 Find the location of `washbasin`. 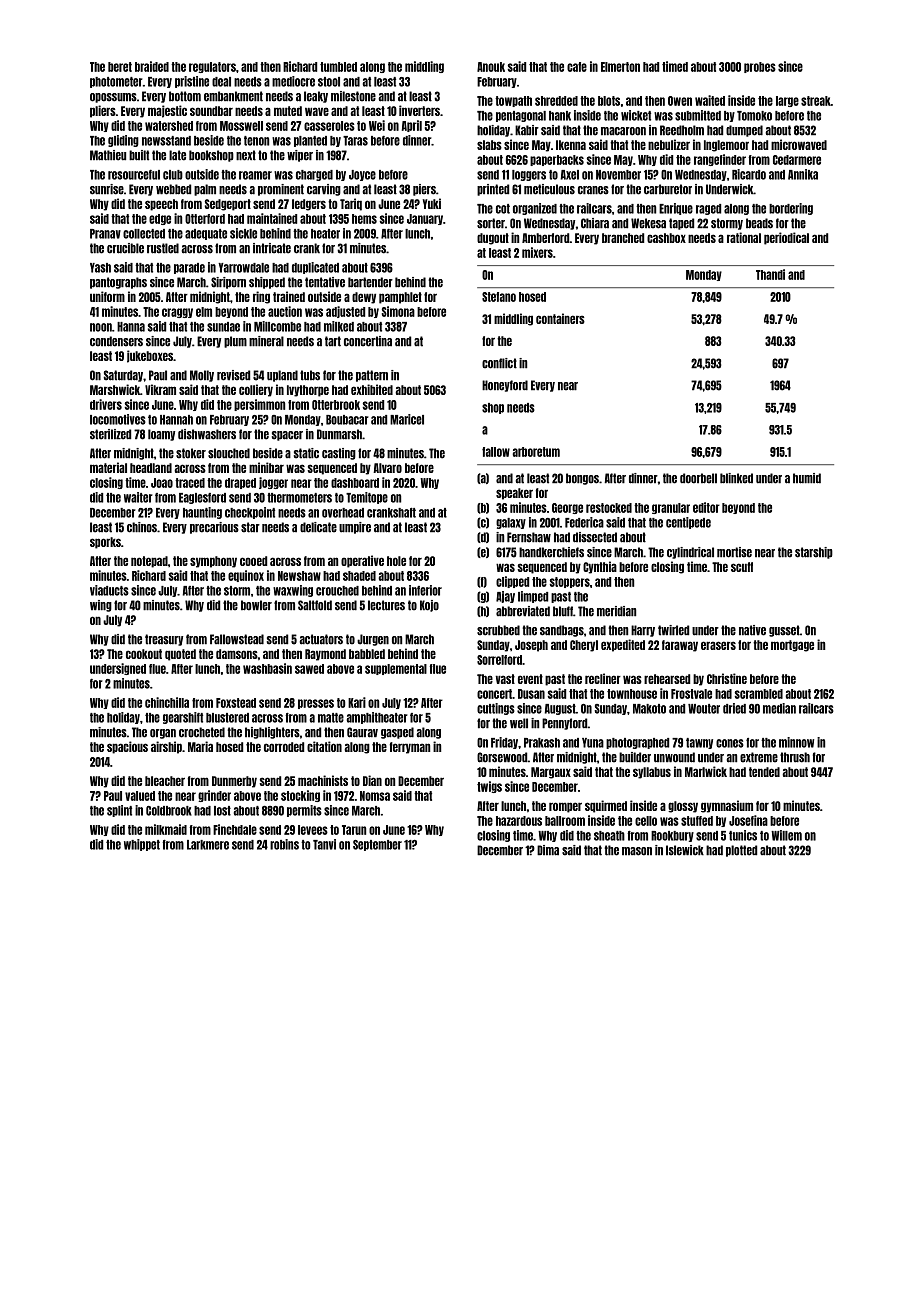

washbasin is located at coordinates (267, 668).
